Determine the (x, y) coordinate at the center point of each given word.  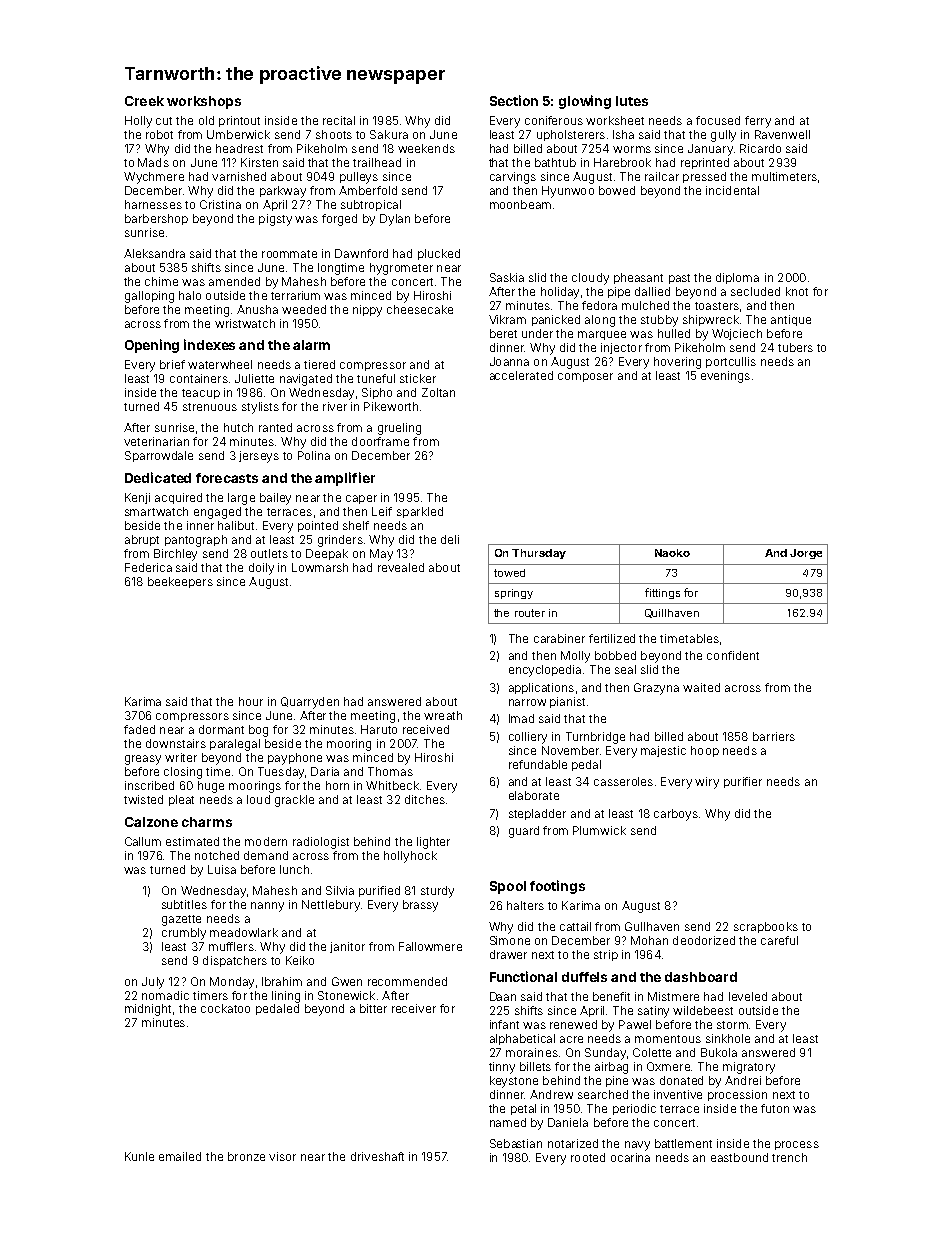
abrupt (142, 540)
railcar (662, 176)
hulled (674, 333)
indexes (209, 344)
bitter (373, 1008)
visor (282, 1156)
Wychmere (154, 178)
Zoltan (438, 392)
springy (514, 594)
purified (379, 891)
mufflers (231, 946)
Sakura (389, 134)
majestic (663, 751)
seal (625, 669)
